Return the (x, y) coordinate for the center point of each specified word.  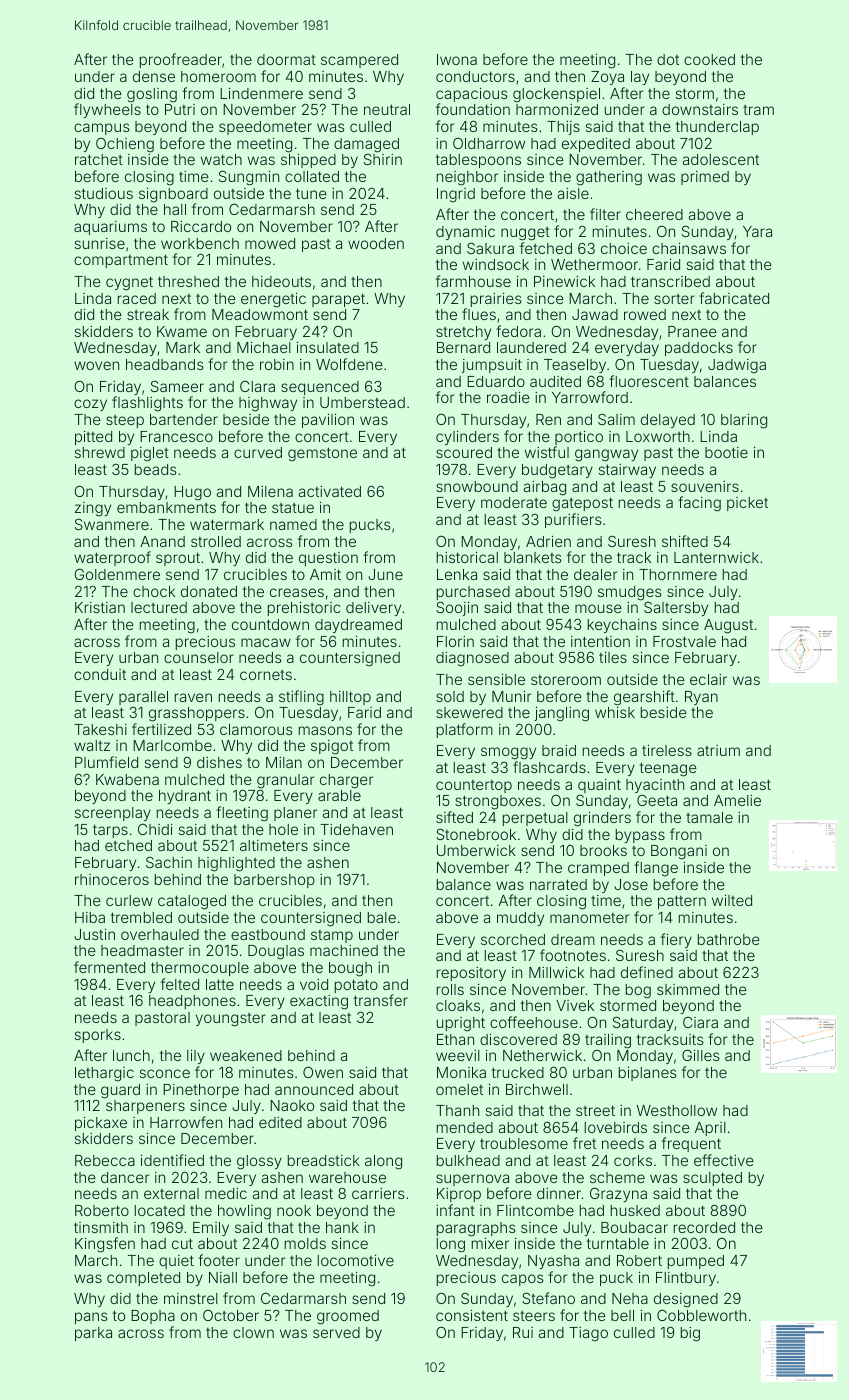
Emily (211, 1229)
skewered (469, 712)
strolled (216, 541)
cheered (654, 214)
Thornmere (678, 574)
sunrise (100, 243)
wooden (376, 243)
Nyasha (553, 1262)
